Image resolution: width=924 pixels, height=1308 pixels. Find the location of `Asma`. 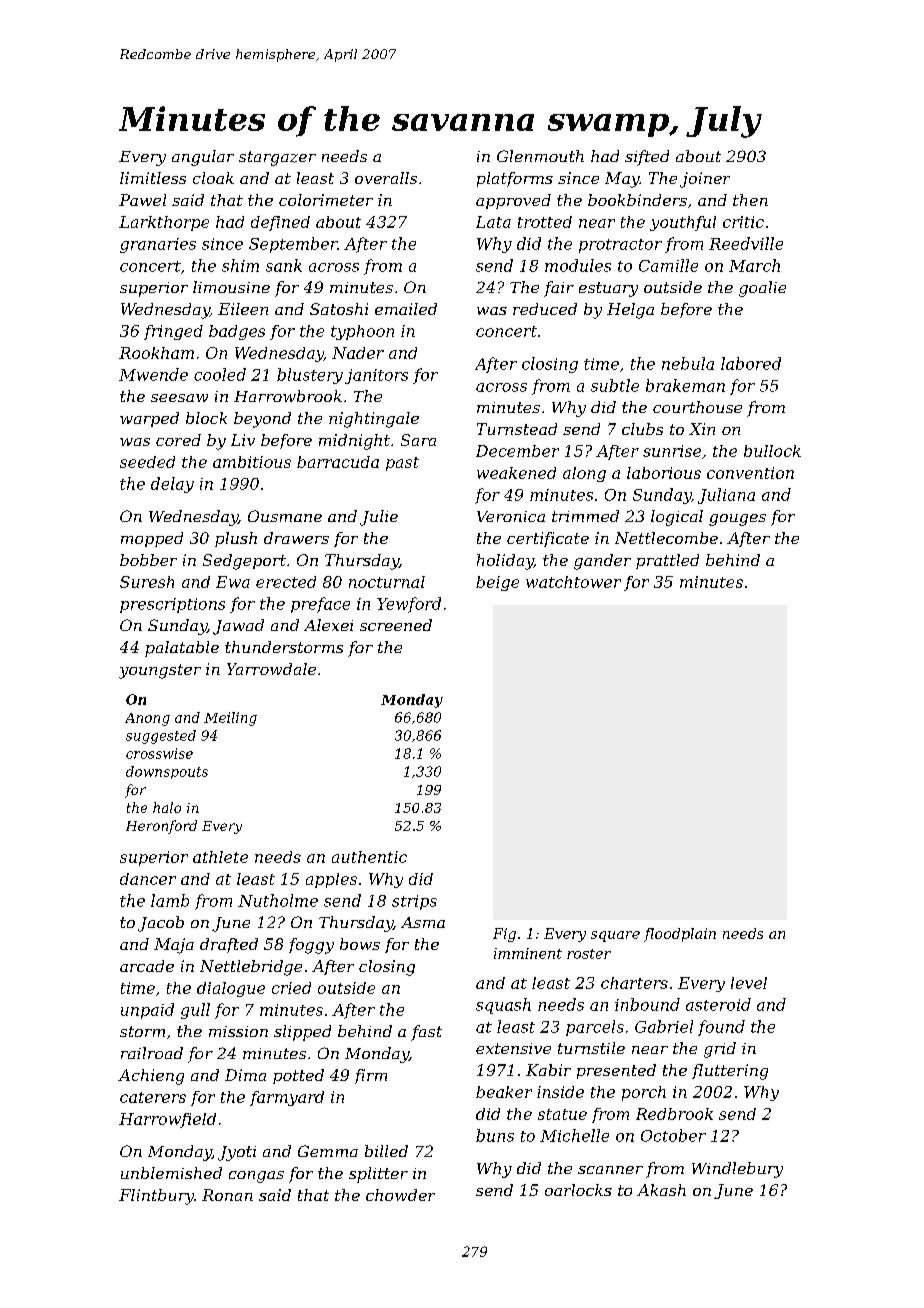

Asma is located at coordinates (423, 922).
